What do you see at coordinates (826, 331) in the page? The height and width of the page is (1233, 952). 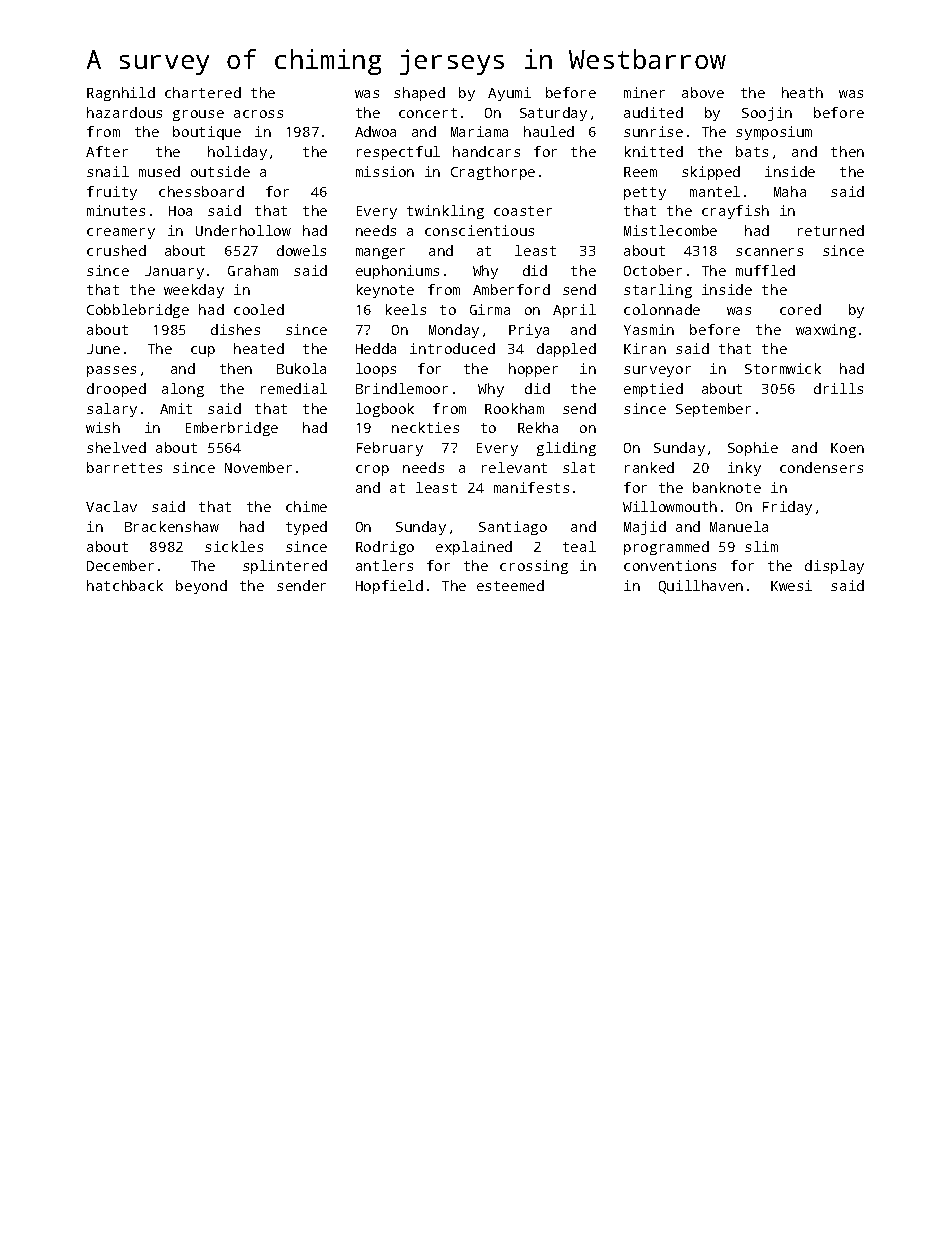 I see `waxwing` at bounding box center [826, 331].
